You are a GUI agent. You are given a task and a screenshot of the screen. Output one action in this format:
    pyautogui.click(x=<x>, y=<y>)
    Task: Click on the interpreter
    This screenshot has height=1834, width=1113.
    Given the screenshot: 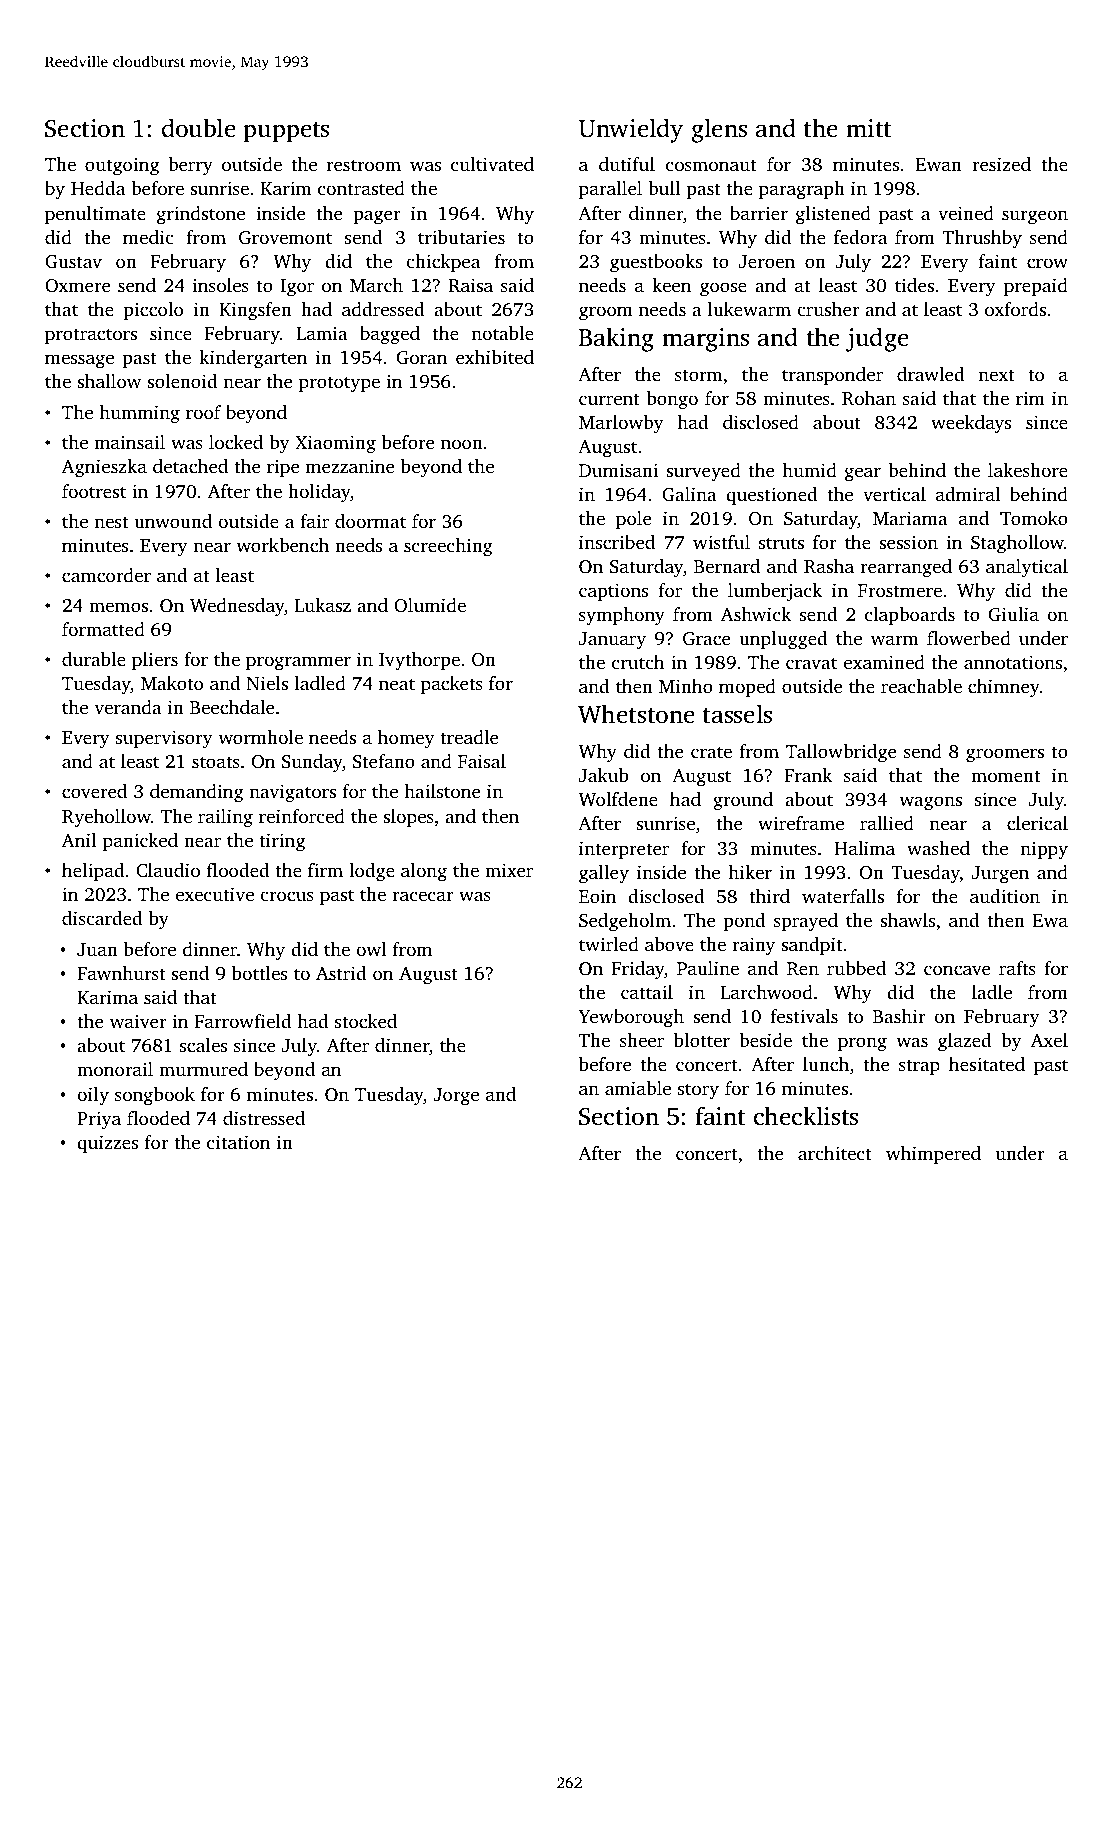 What is the action you would take?
    pyautogui.click(x=624, y=850)
